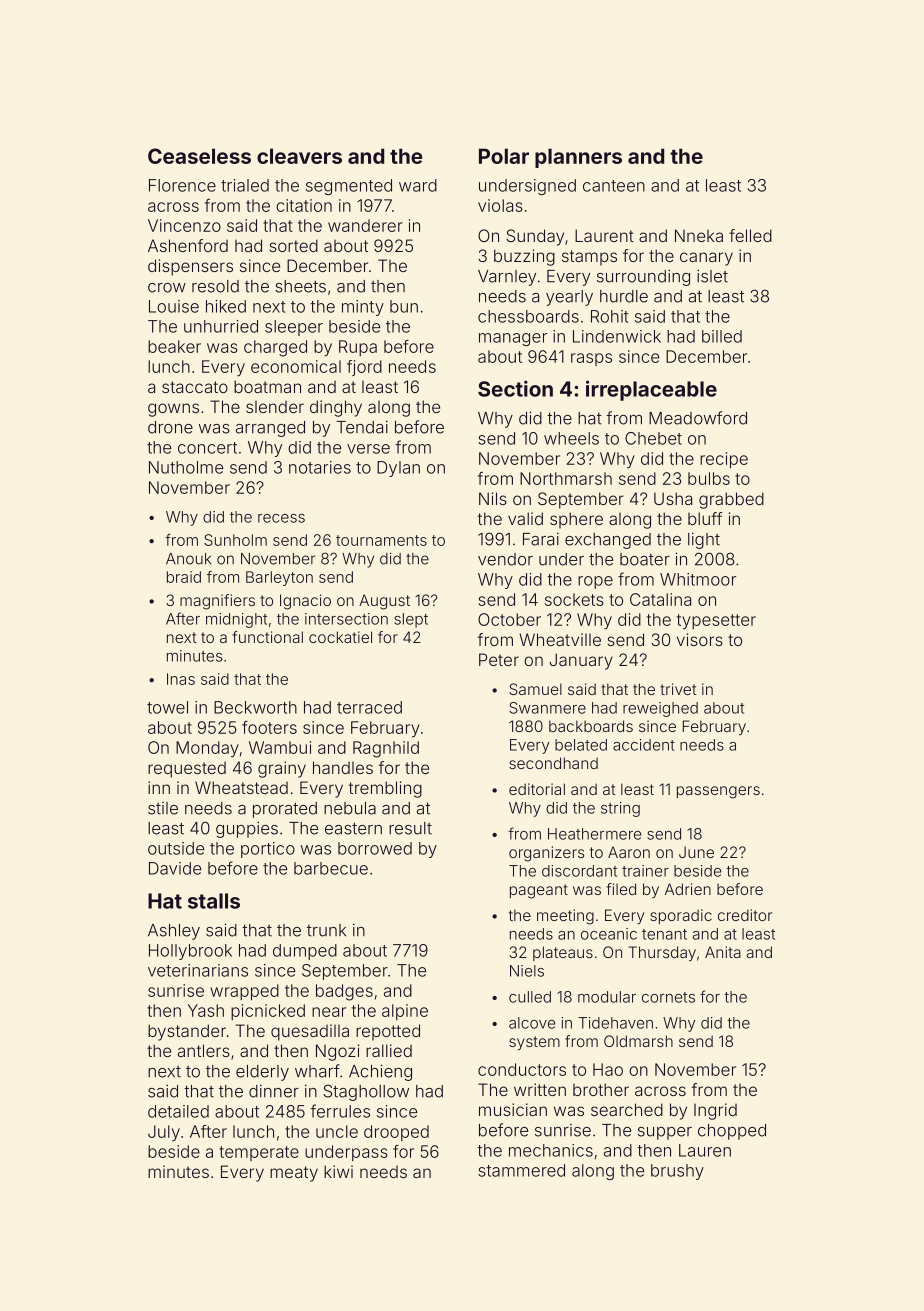  I want to click on Florence, so click(182, 185).
